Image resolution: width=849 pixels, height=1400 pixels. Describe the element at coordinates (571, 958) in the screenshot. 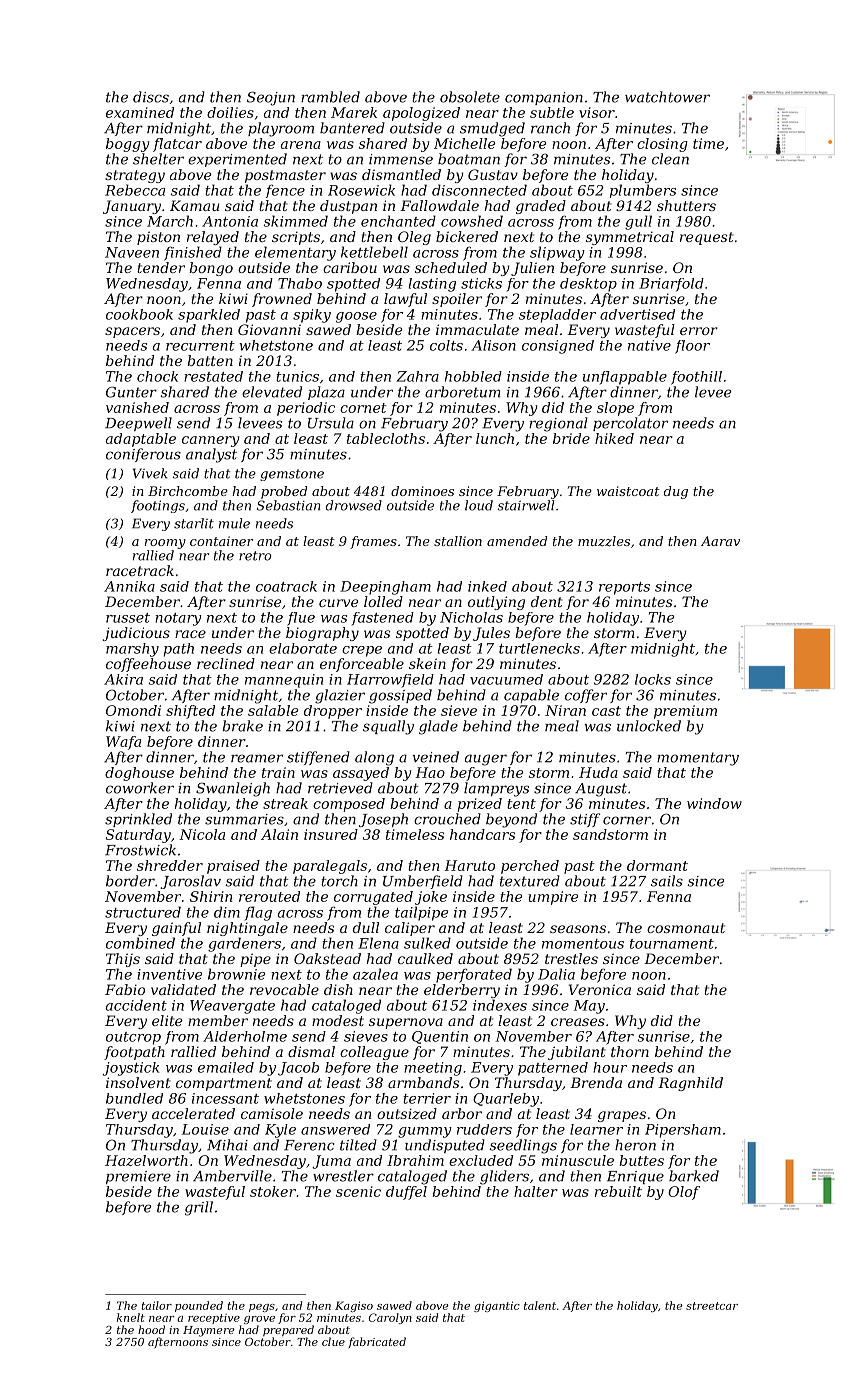

I see `trestles` at that location.
